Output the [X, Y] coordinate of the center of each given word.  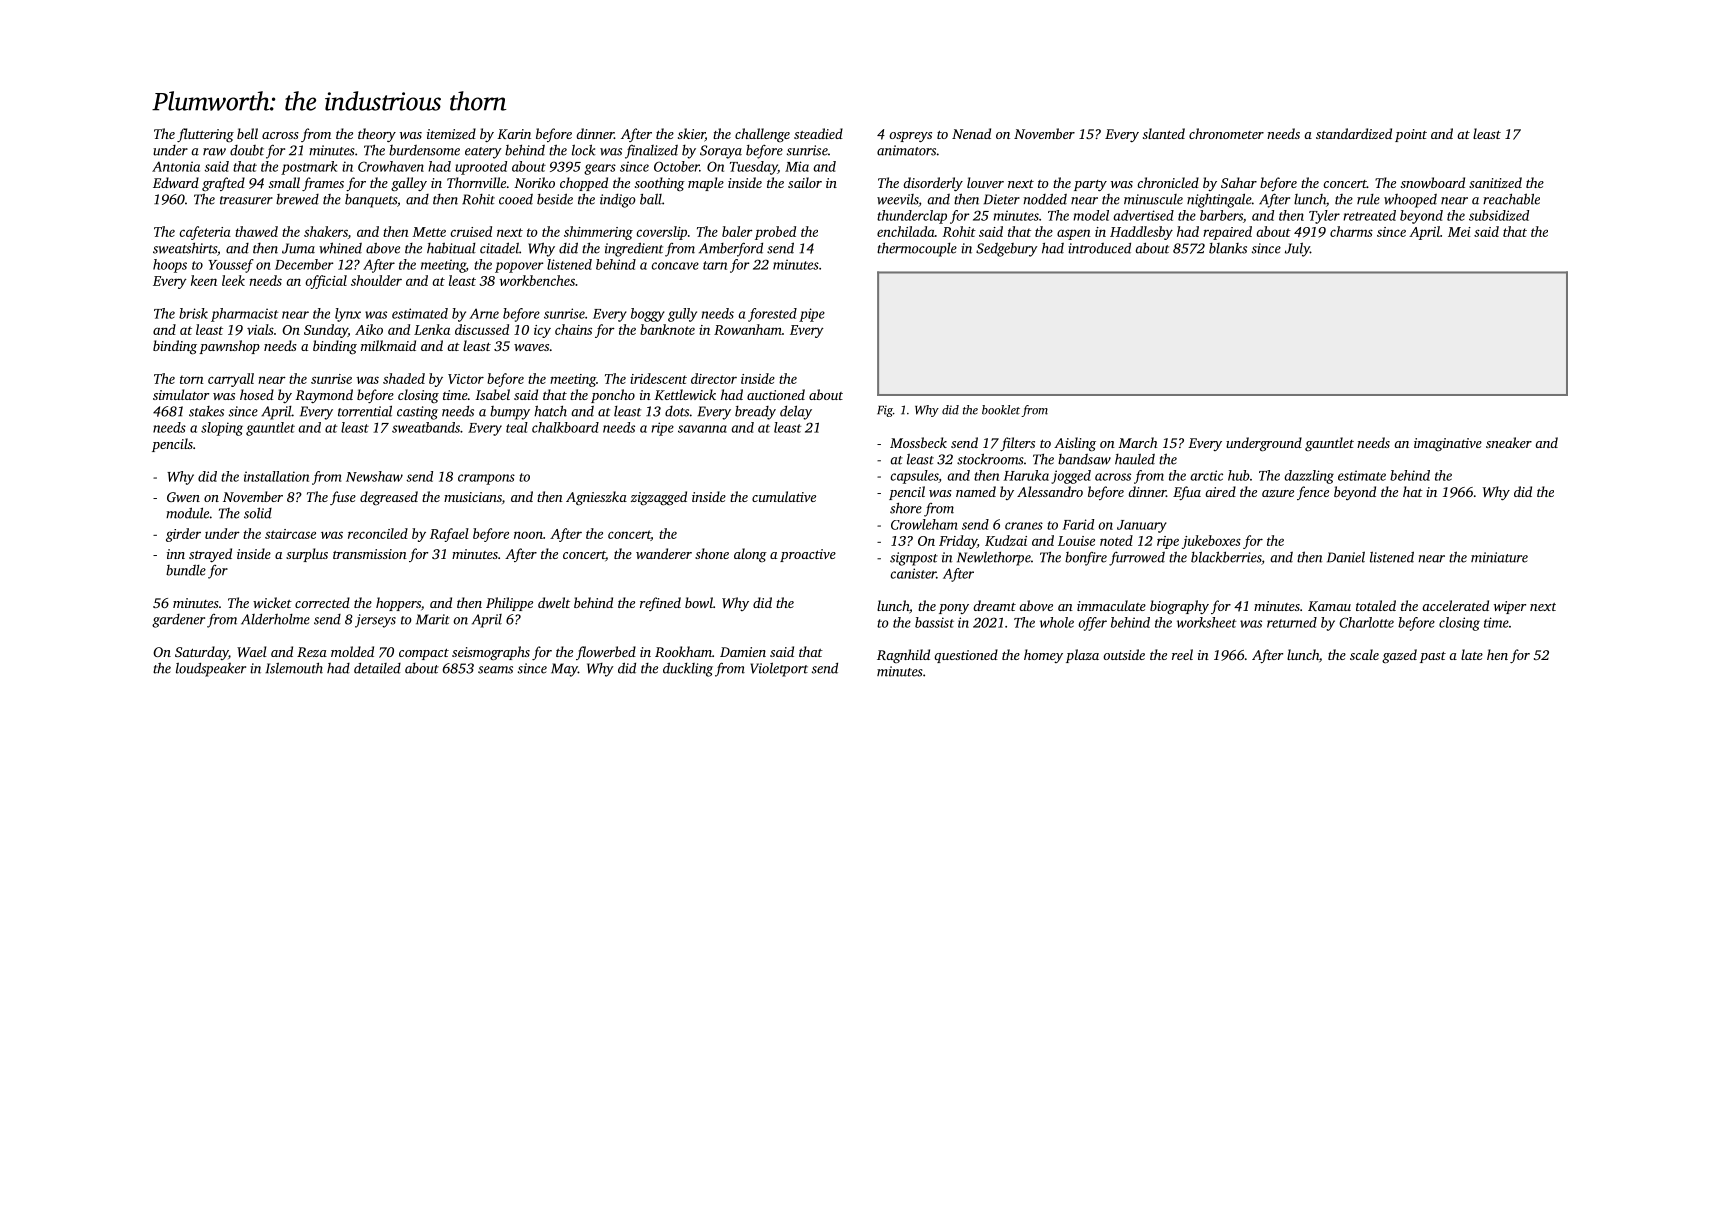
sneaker [1509, 442]
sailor [805, 182]
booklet [1001, 410]
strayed [210, 555]
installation [276, 476]
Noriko [534, 182]
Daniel [1346, 557]
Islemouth [294, 668]
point [1411, 135]
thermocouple [917, 249]
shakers [326, 231]
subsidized [1499, 215]
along [750, 555]
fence [1313, 493]
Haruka [1026, 475]
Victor [466, 379]
